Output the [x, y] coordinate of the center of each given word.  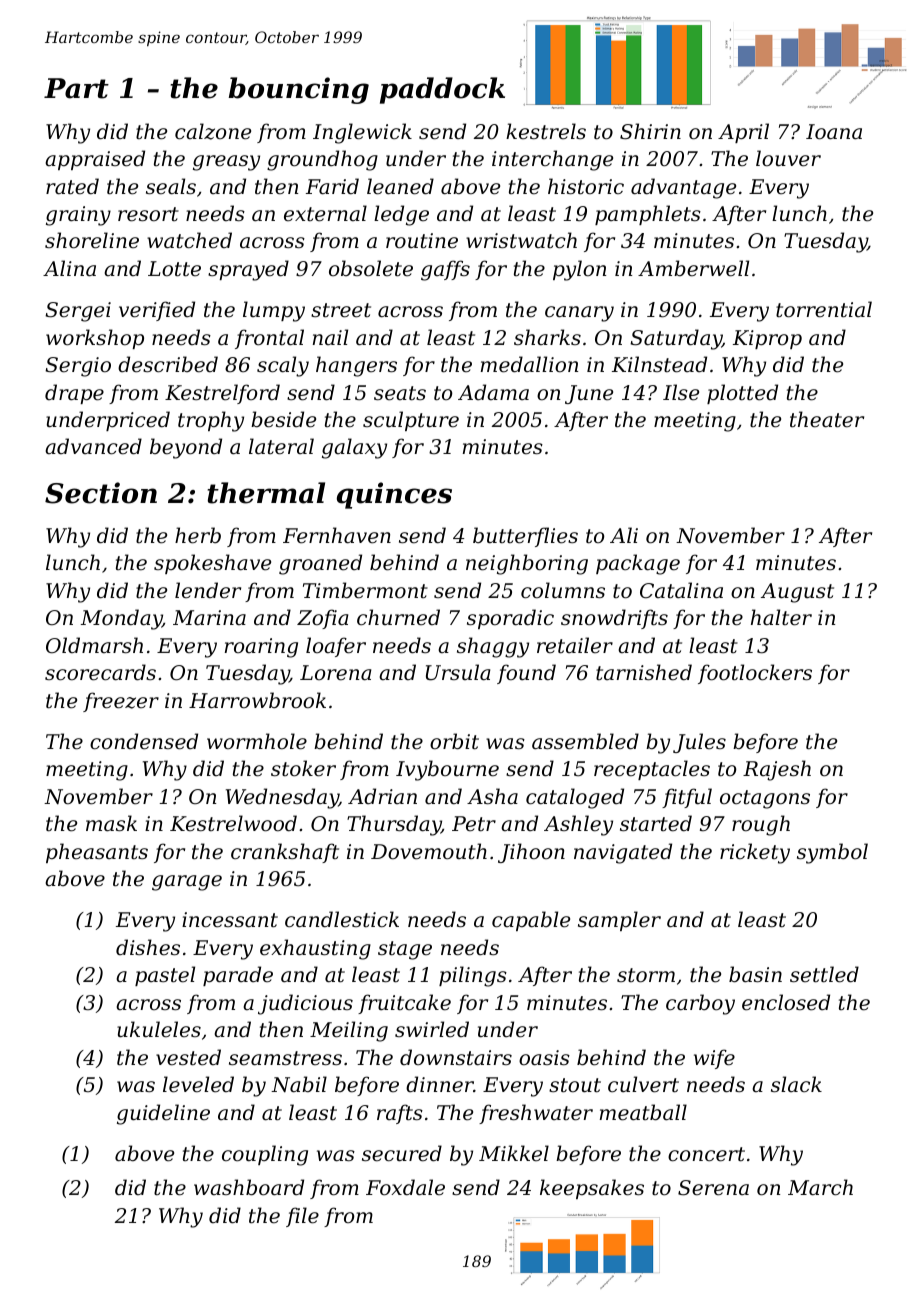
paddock [442, 90]
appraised [95, 160]
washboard [249, 1187]
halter [781, 617]
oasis [544, 1058]
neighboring [527, 564]
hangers [356, 366]
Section [101, 493]
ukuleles [159, 1029]
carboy [700, 1004]
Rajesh [777, 770]
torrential [824, 309]
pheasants [97, 853]
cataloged [575, 798]
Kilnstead [659, 364]
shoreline [92, 240]
